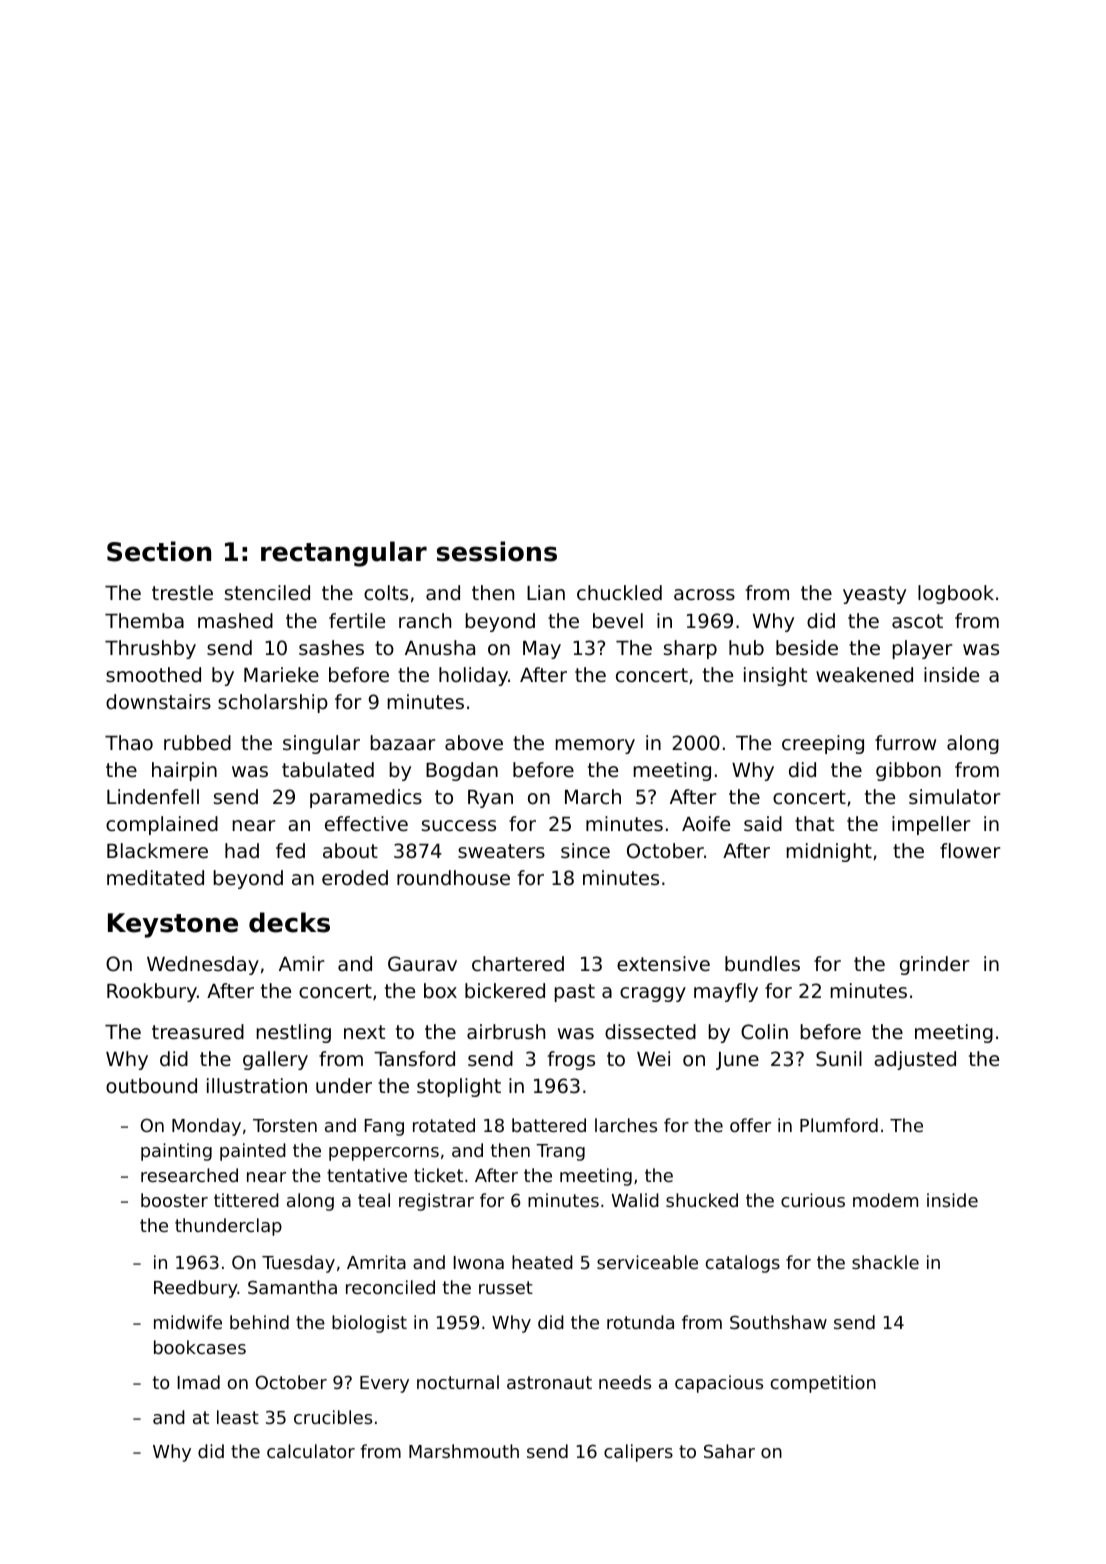 Image resolution: width=1106 pixels, height=1564 pixels. Describe the element at coordinates (235, 621) in the screenshot. I see `mashed` at that location.
